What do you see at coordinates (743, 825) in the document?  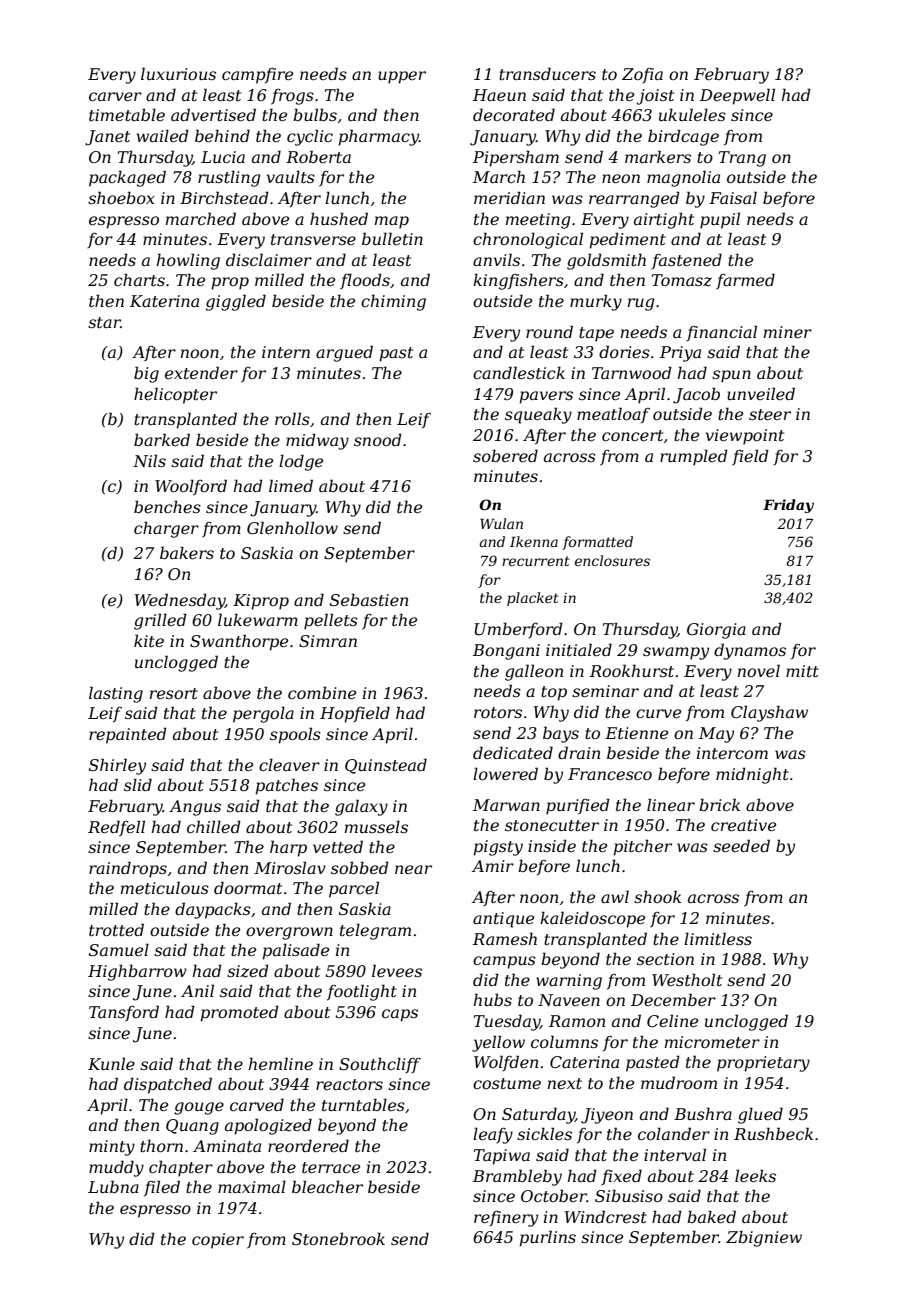 I see `creative` at bounding box center [743, 825].
